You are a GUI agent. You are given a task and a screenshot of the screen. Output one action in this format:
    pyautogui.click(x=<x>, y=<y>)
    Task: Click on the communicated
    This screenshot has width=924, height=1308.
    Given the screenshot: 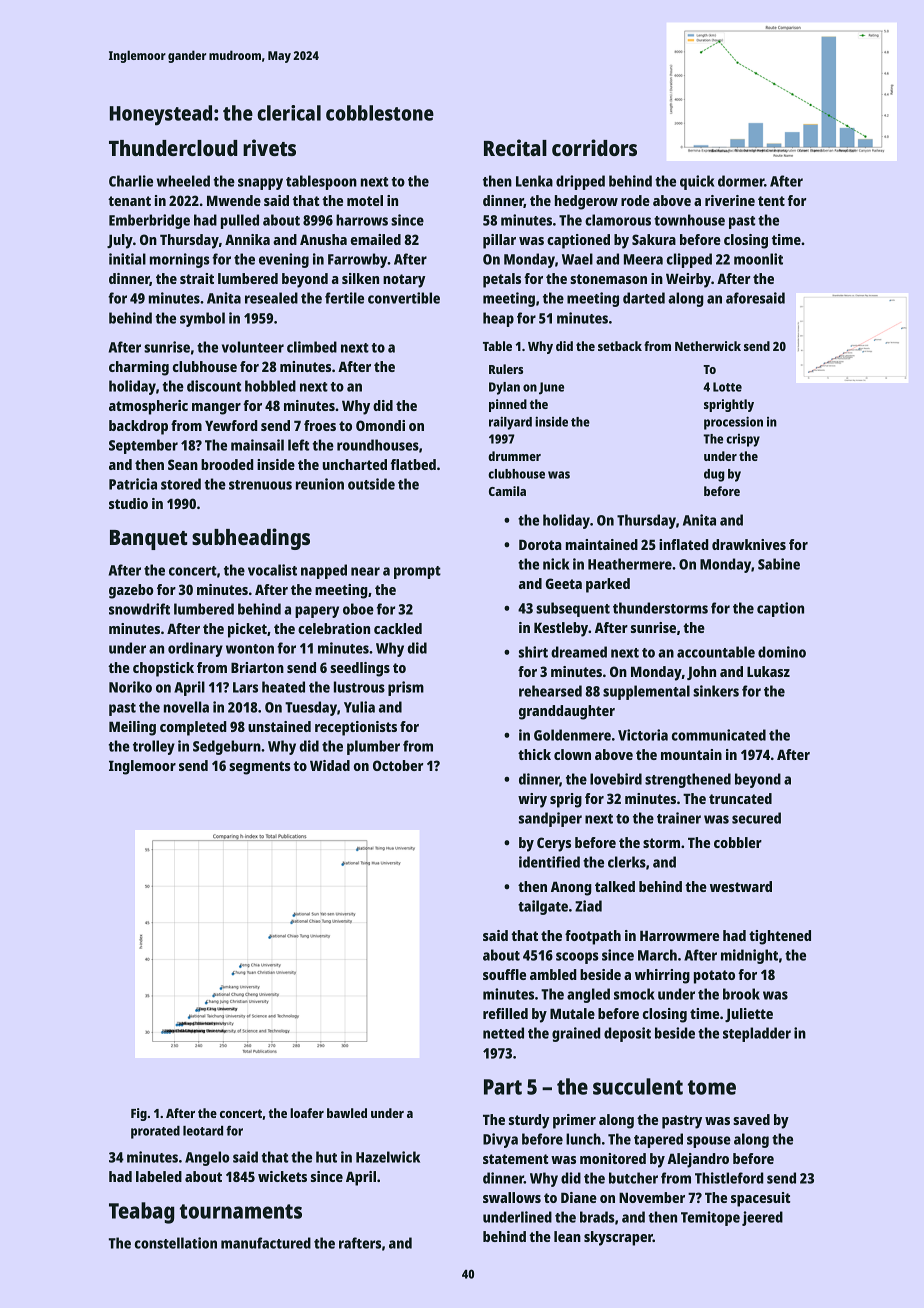 What is the action you would take?
    pyautogui.click(x=719, y=735)
